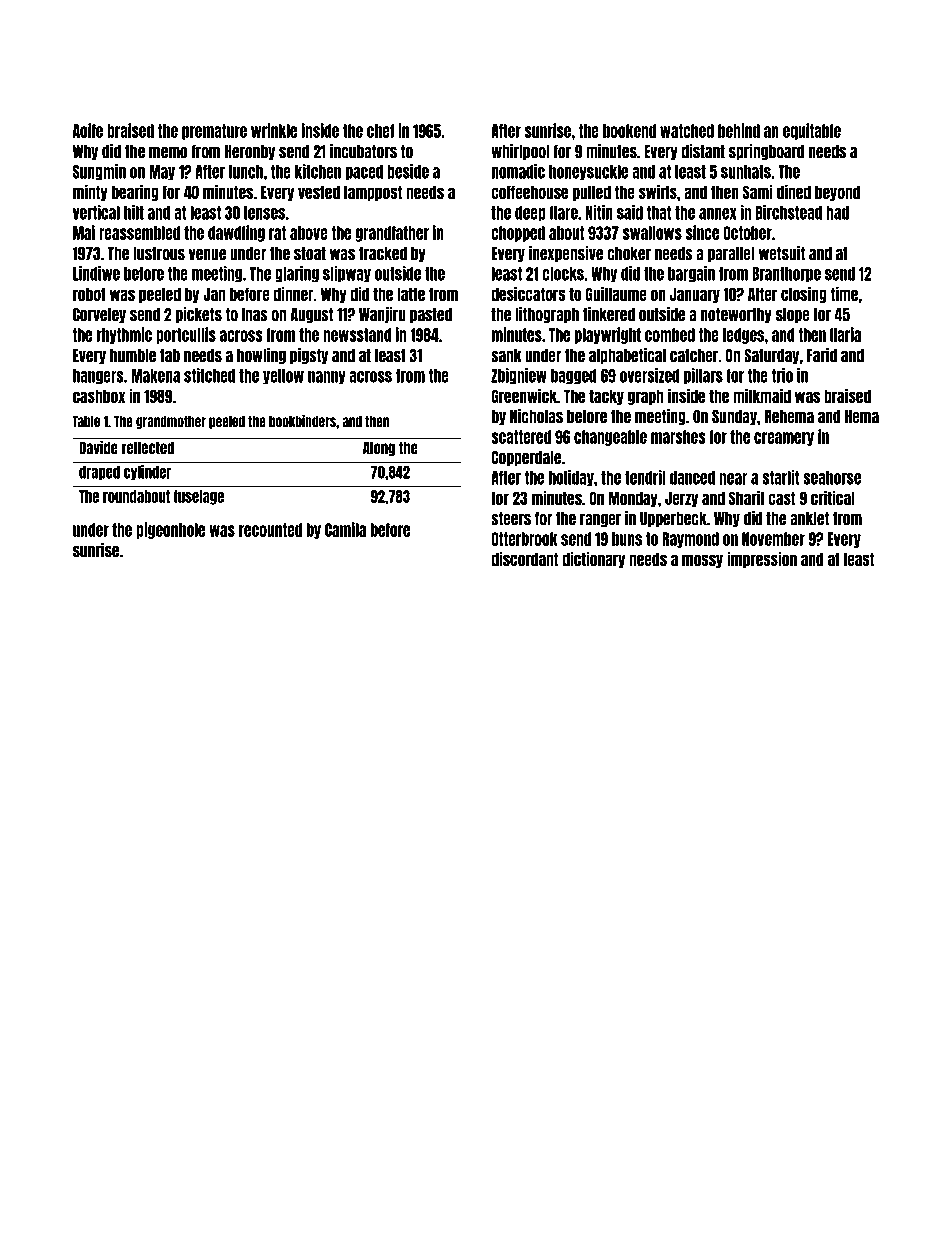 Image resolution: width=952 pixels, height=1233 pixels. Describe the element at coordinates (822, 355) in the screenshot. I see `Farid` at that location.
